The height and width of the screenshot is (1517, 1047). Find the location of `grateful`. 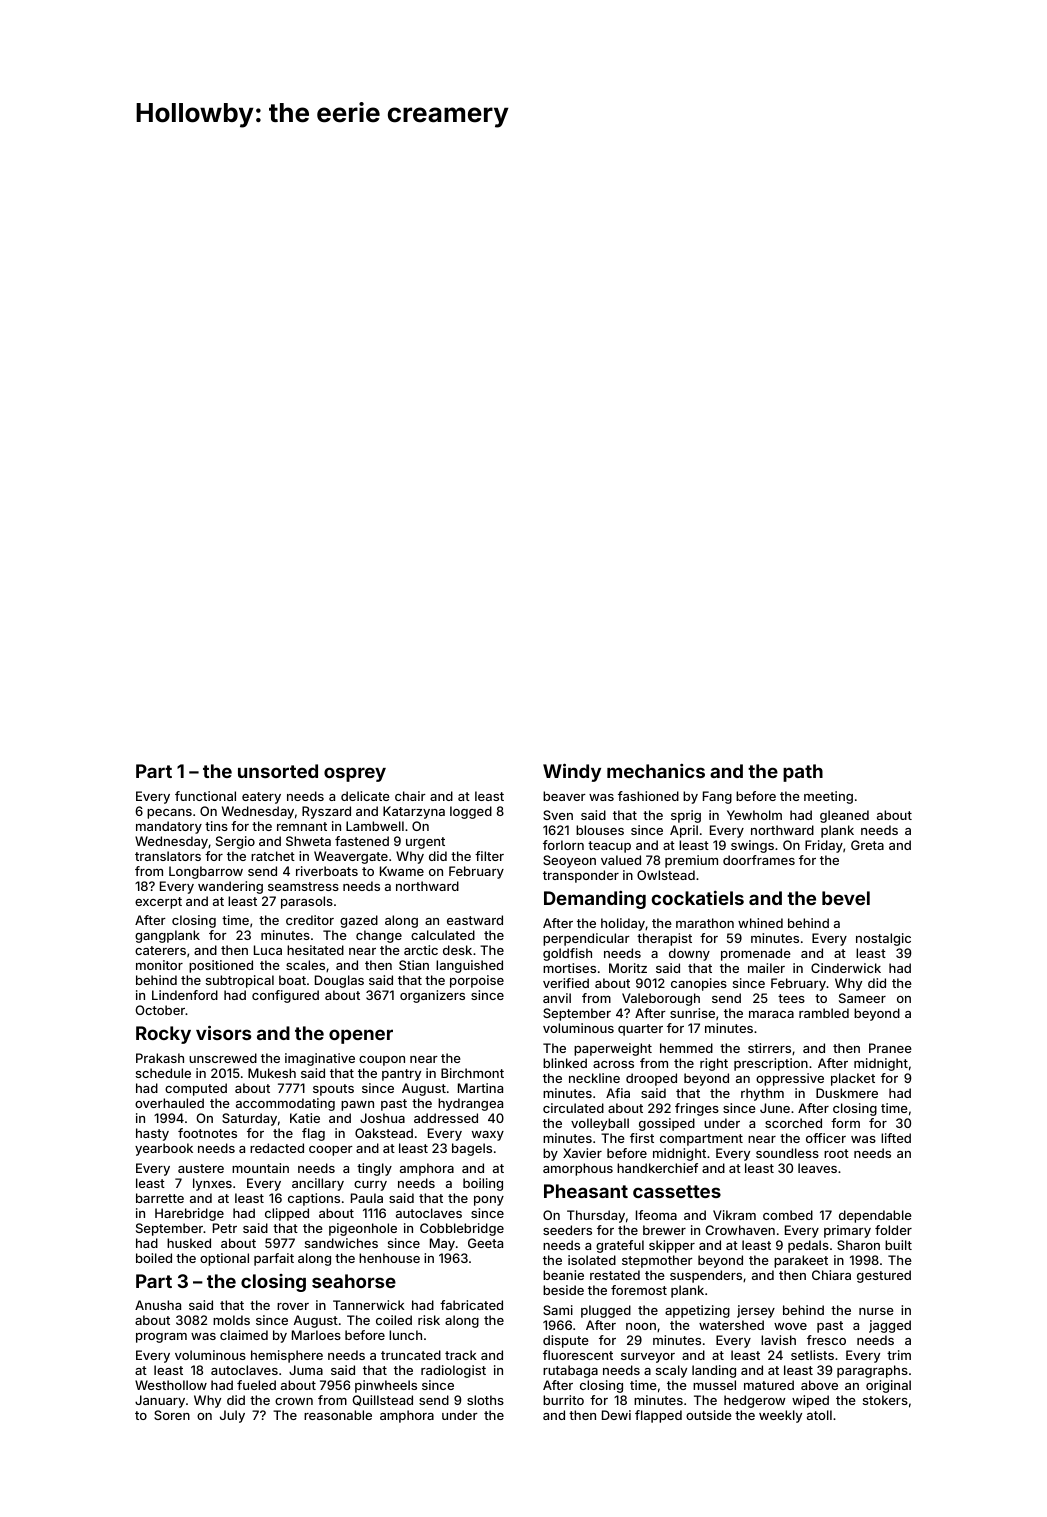

grateful is located at coordinates (620, 1246).
